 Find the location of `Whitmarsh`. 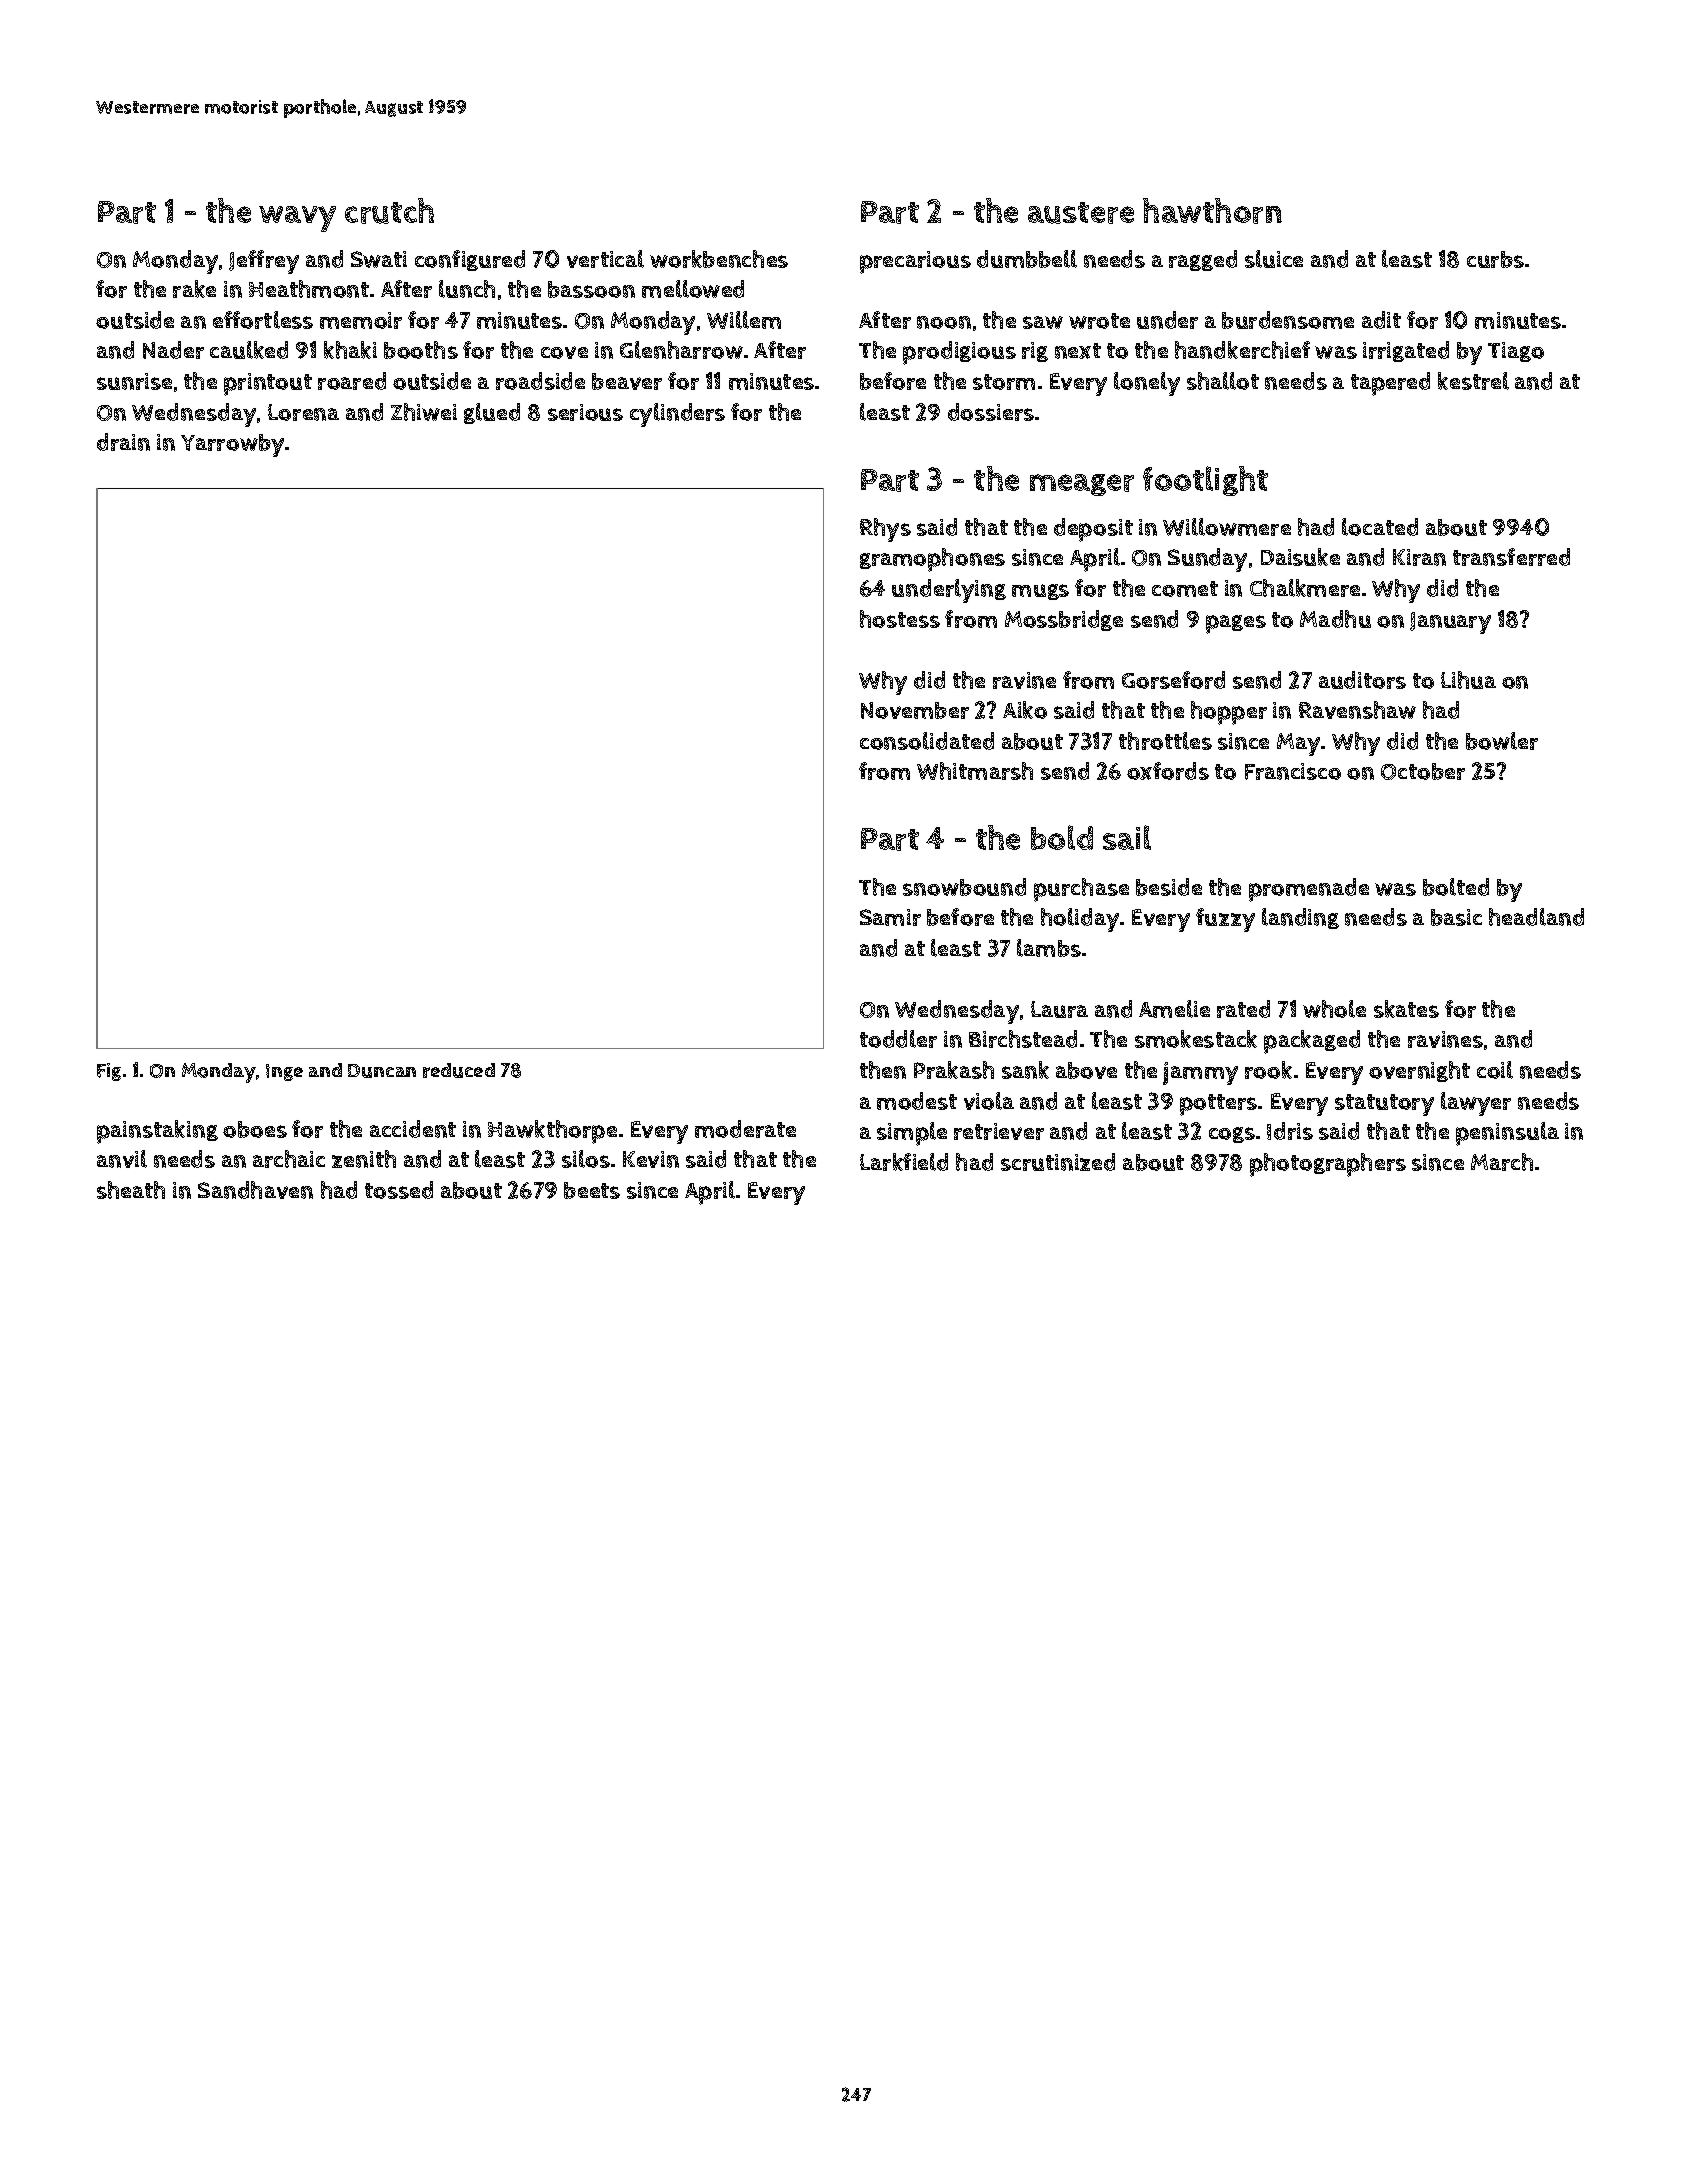

Whitmarsh is located at coordinates (975, 771).
